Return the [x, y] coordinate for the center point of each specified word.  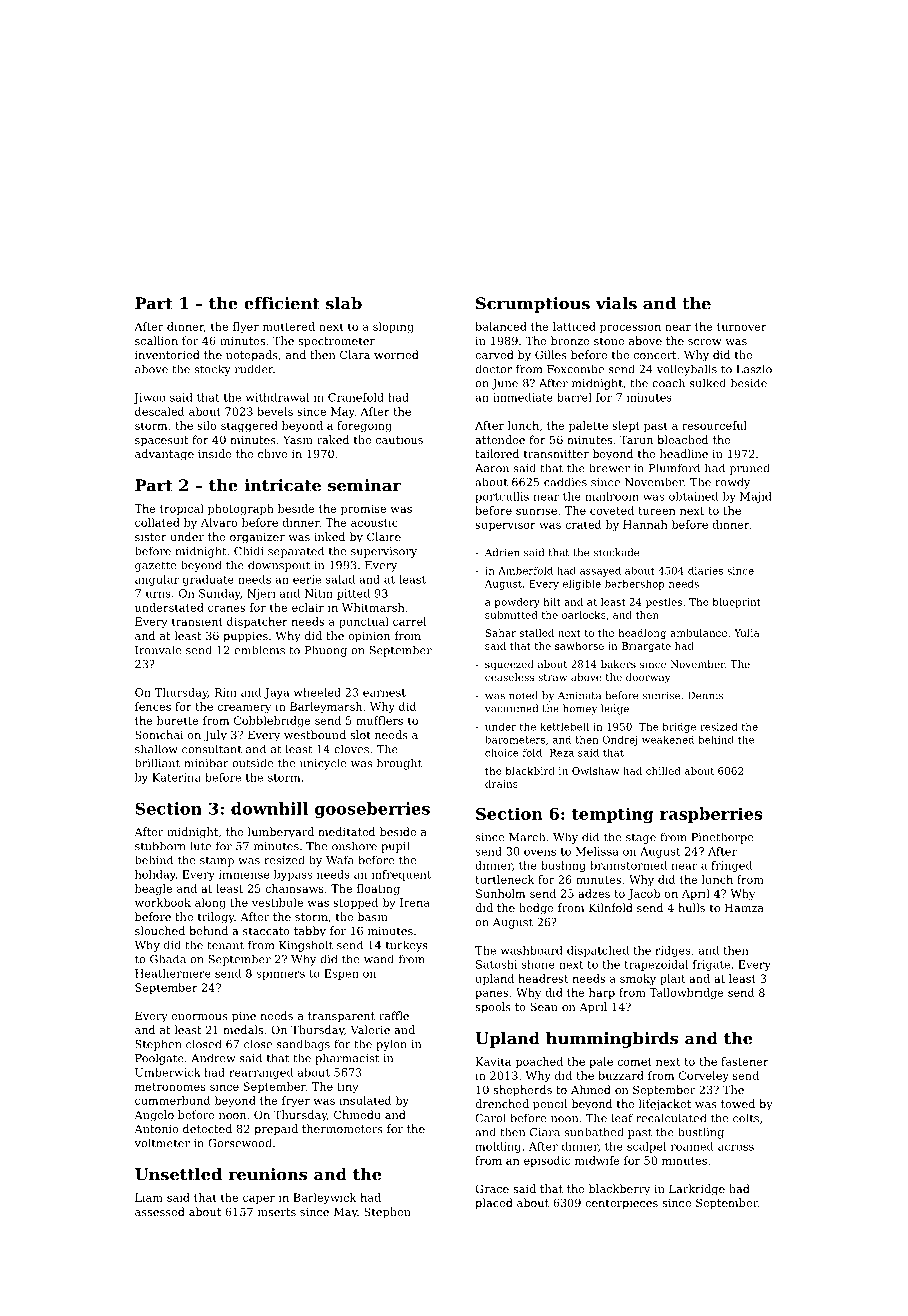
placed [494, 1204]
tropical [182, 509]
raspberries [711, 815]
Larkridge [697, 1190]
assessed [160, 1211]
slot [360, 734]
